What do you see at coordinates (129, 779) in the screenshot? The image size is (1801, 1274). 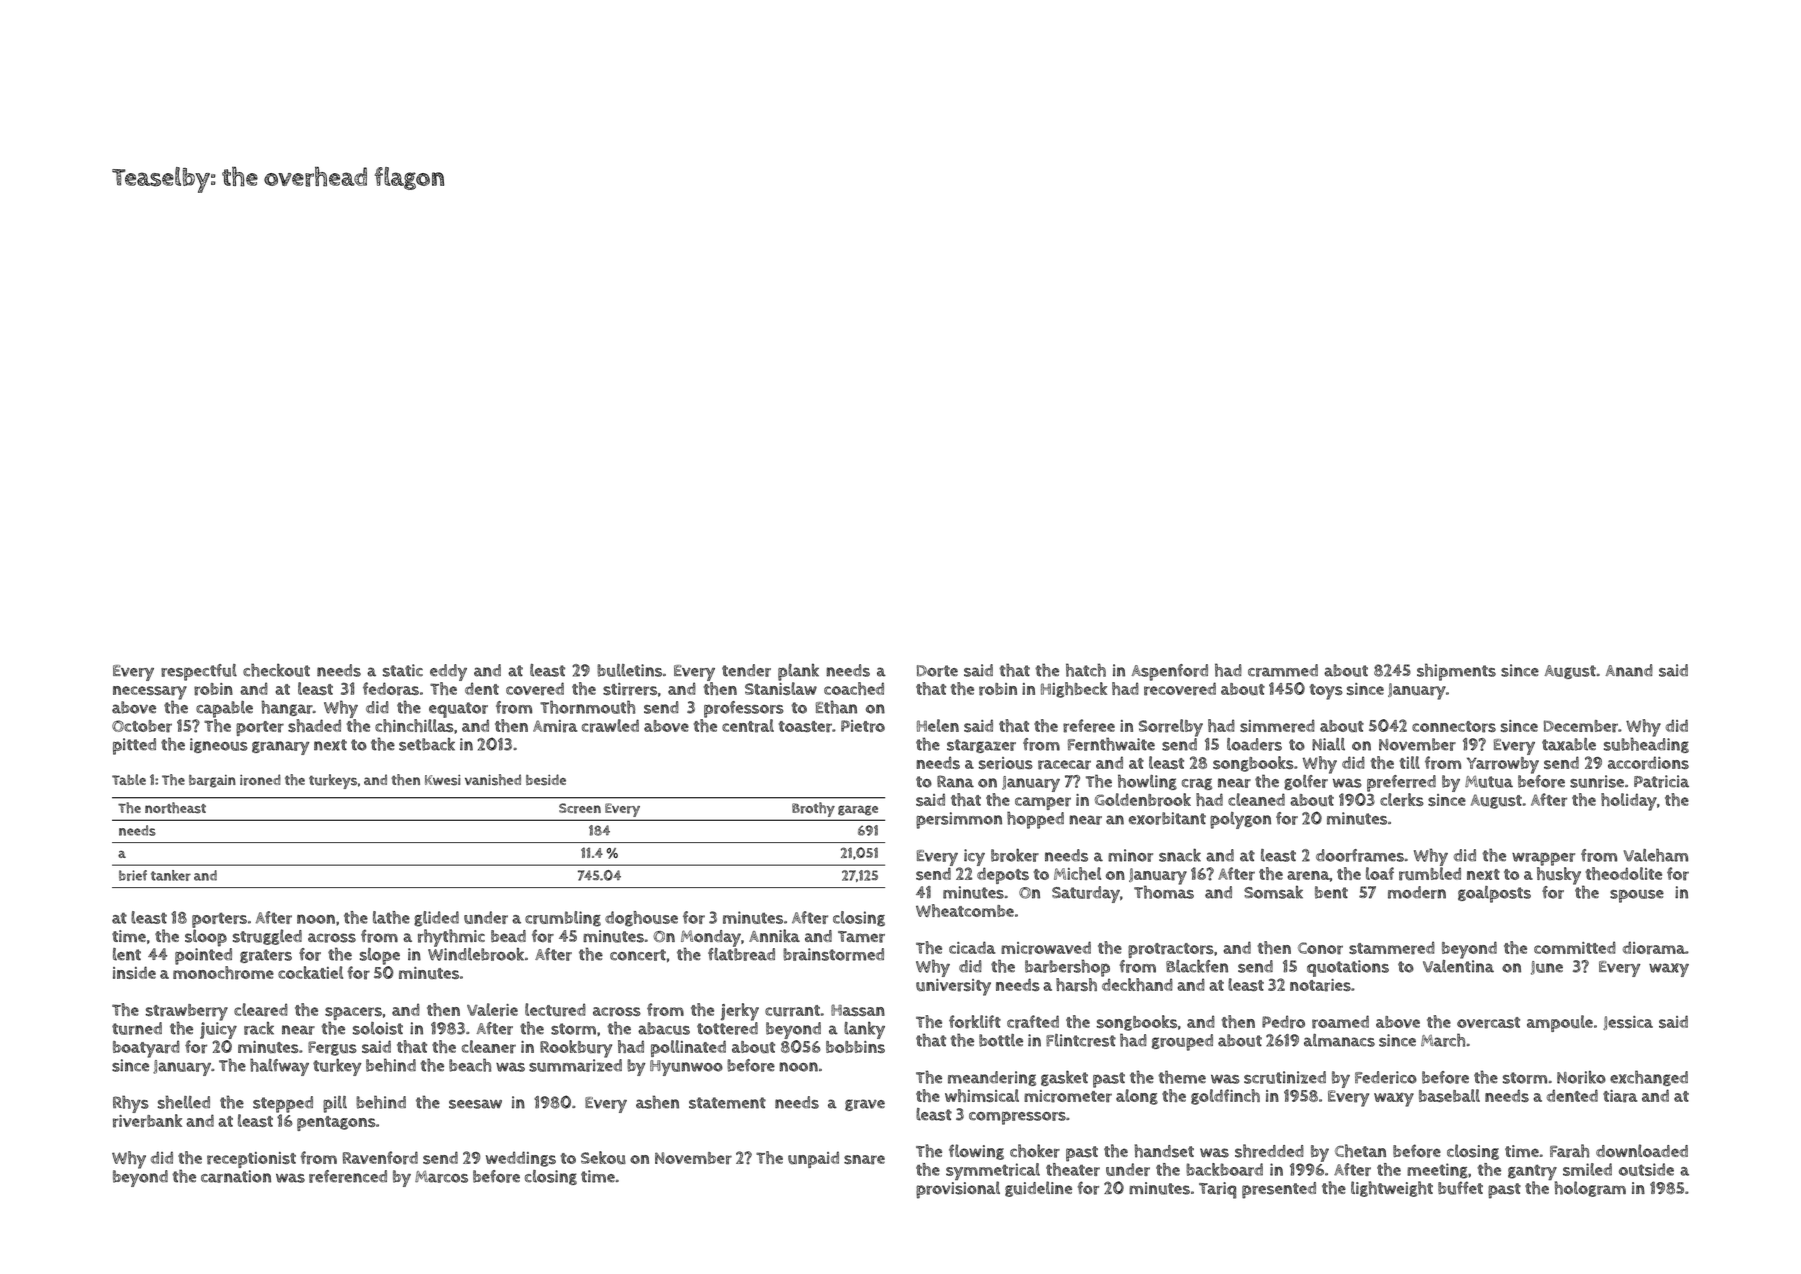 I see `Table` at bounding box center [129, 779].
